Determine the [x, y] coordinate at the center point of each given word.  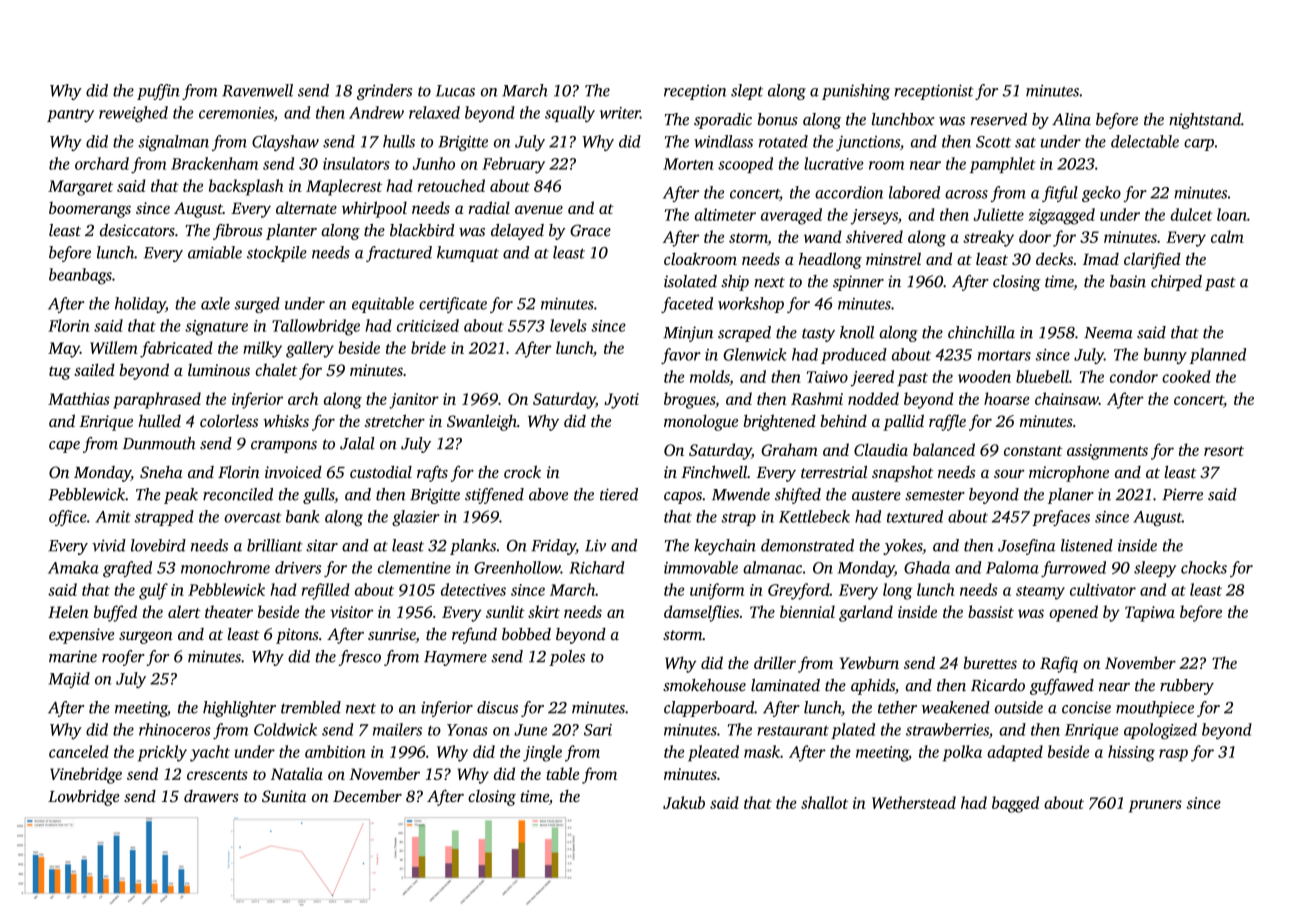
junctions [868, 143]
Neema [1108, 333]
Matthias [79, 398]
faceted [687, 305]
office [68, 518]
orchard [102, 163]
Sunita [284, 796]
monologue [701, 423]
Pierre [1182, 494]
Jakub [684, 802]
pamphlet [1003, 165]
